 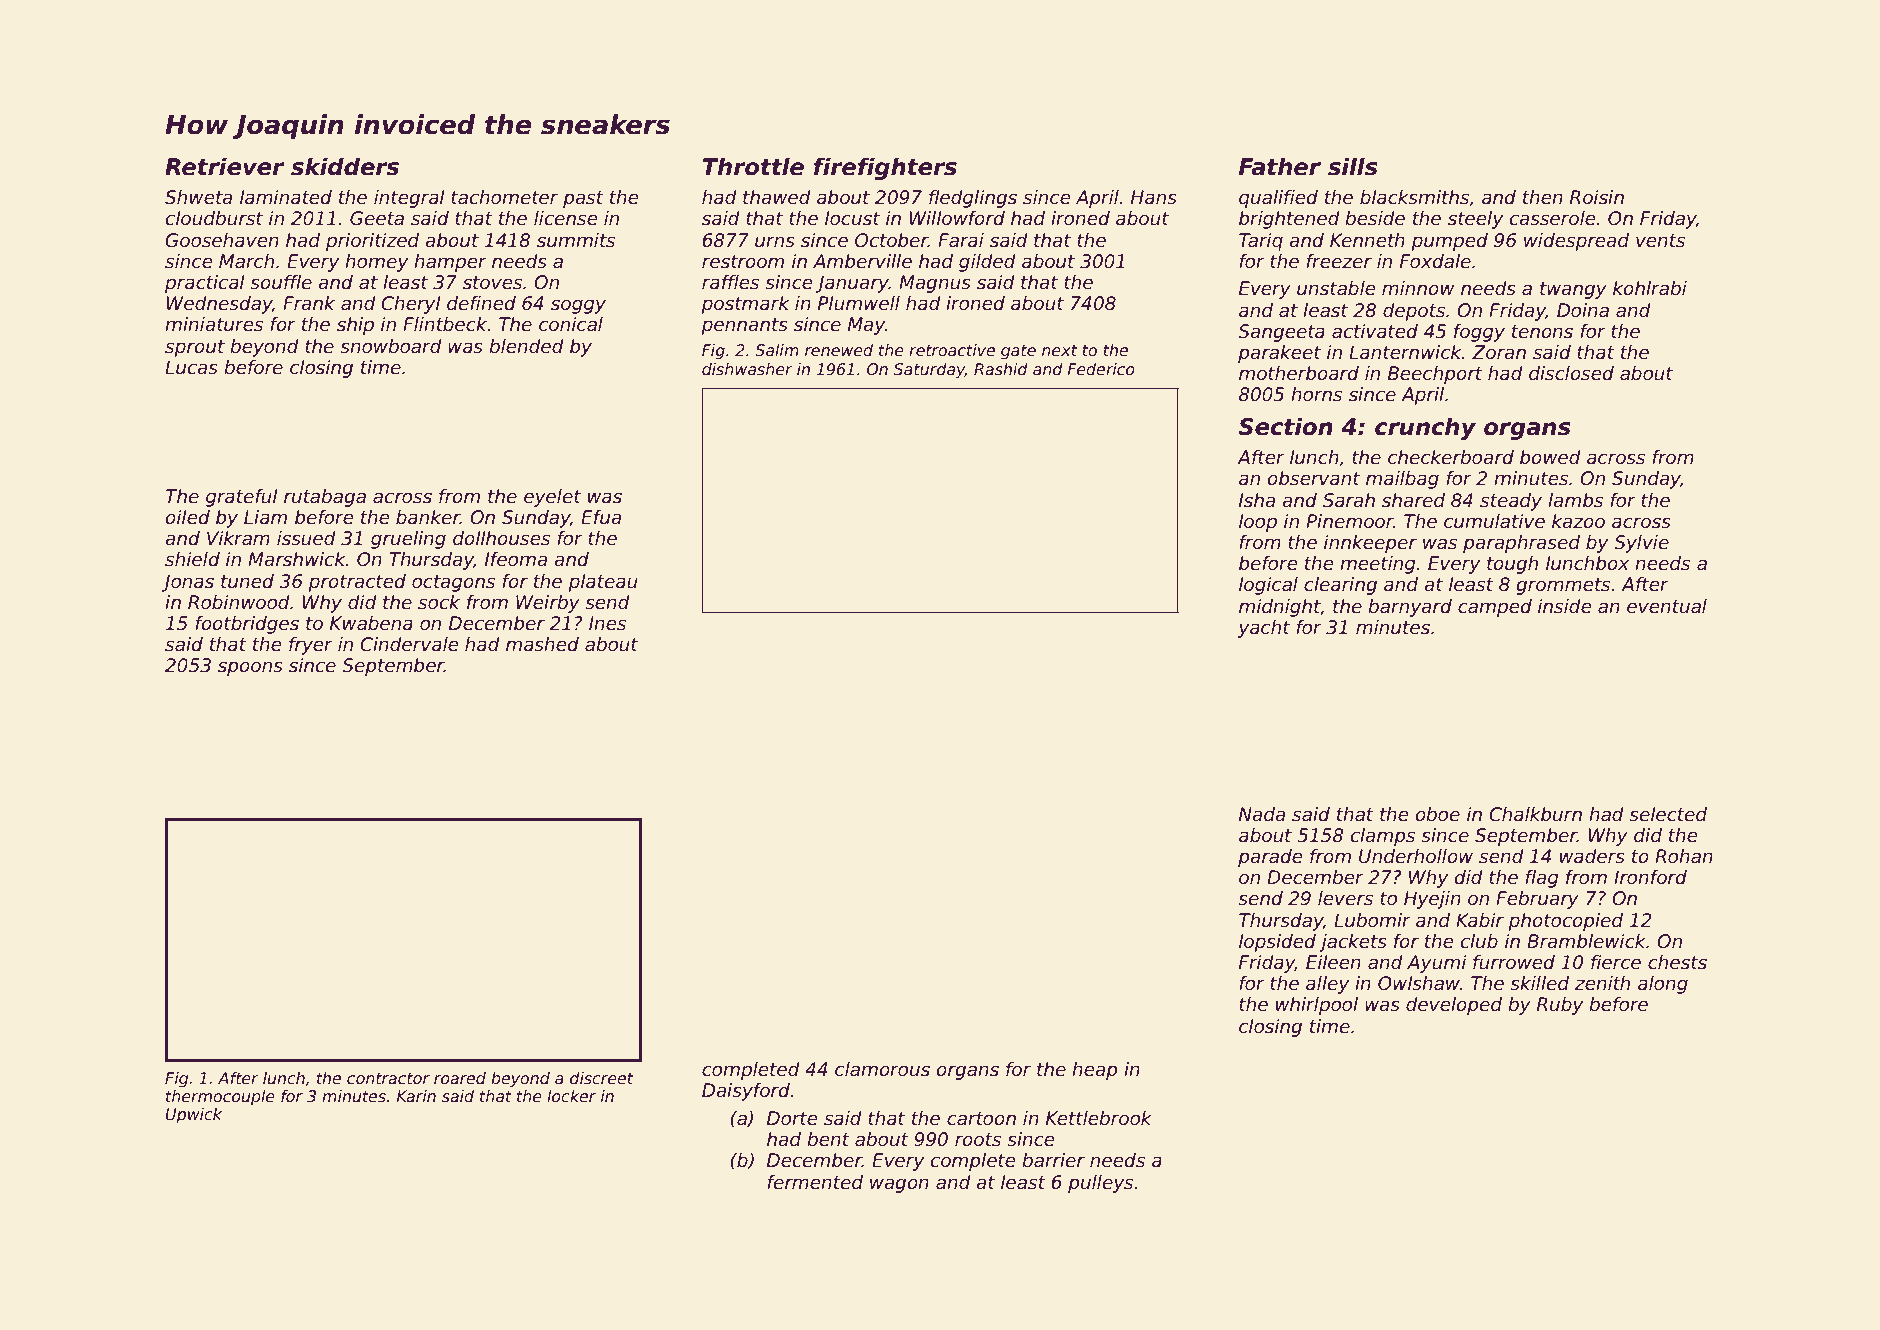 What do you see at coordinates (1425, 428) in the screenshot?
I see `crunchy` at bounding box center [1425, 428].
